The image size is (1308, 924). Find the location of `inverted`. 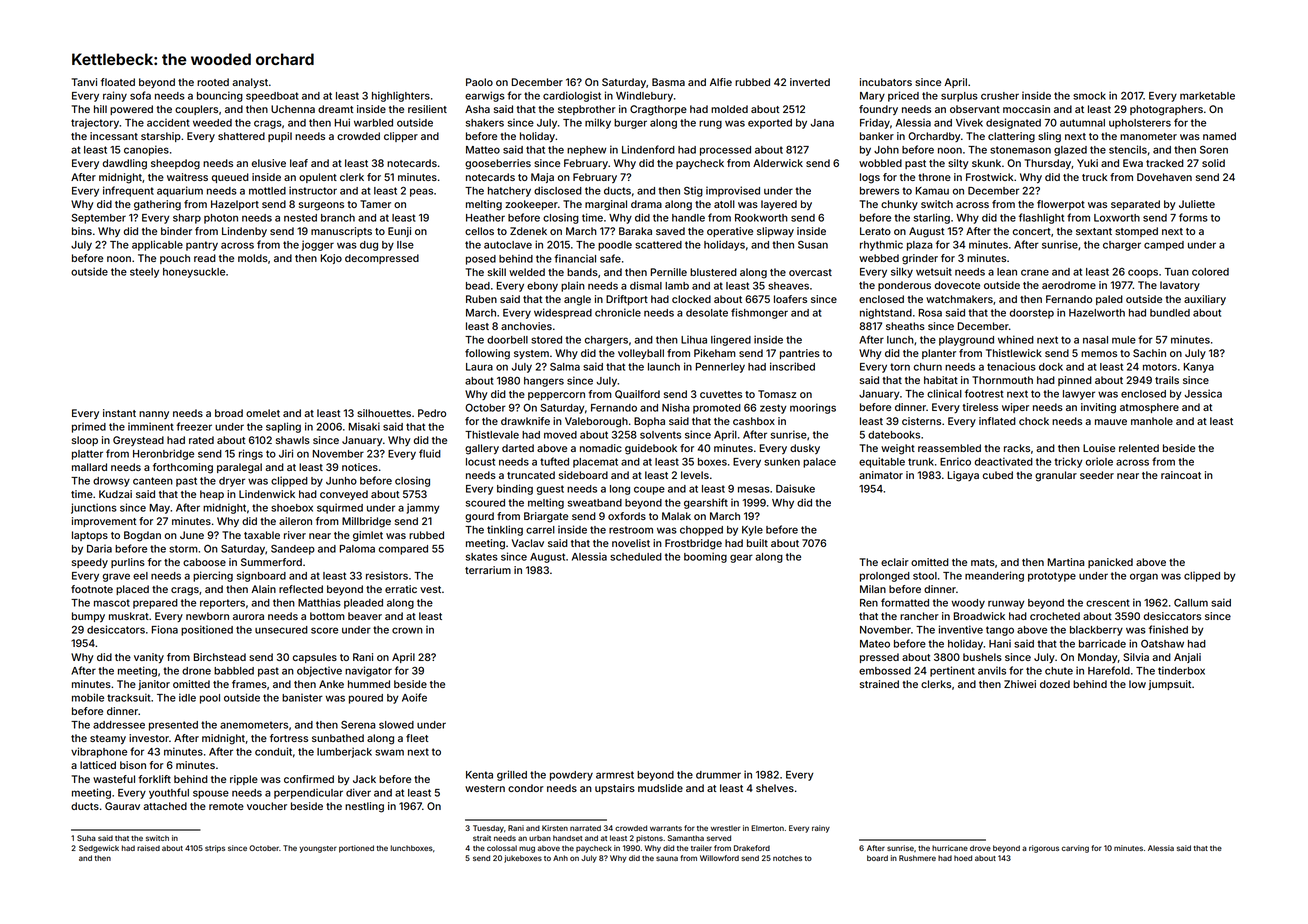

inverted is located at coordinates (810, 82).
